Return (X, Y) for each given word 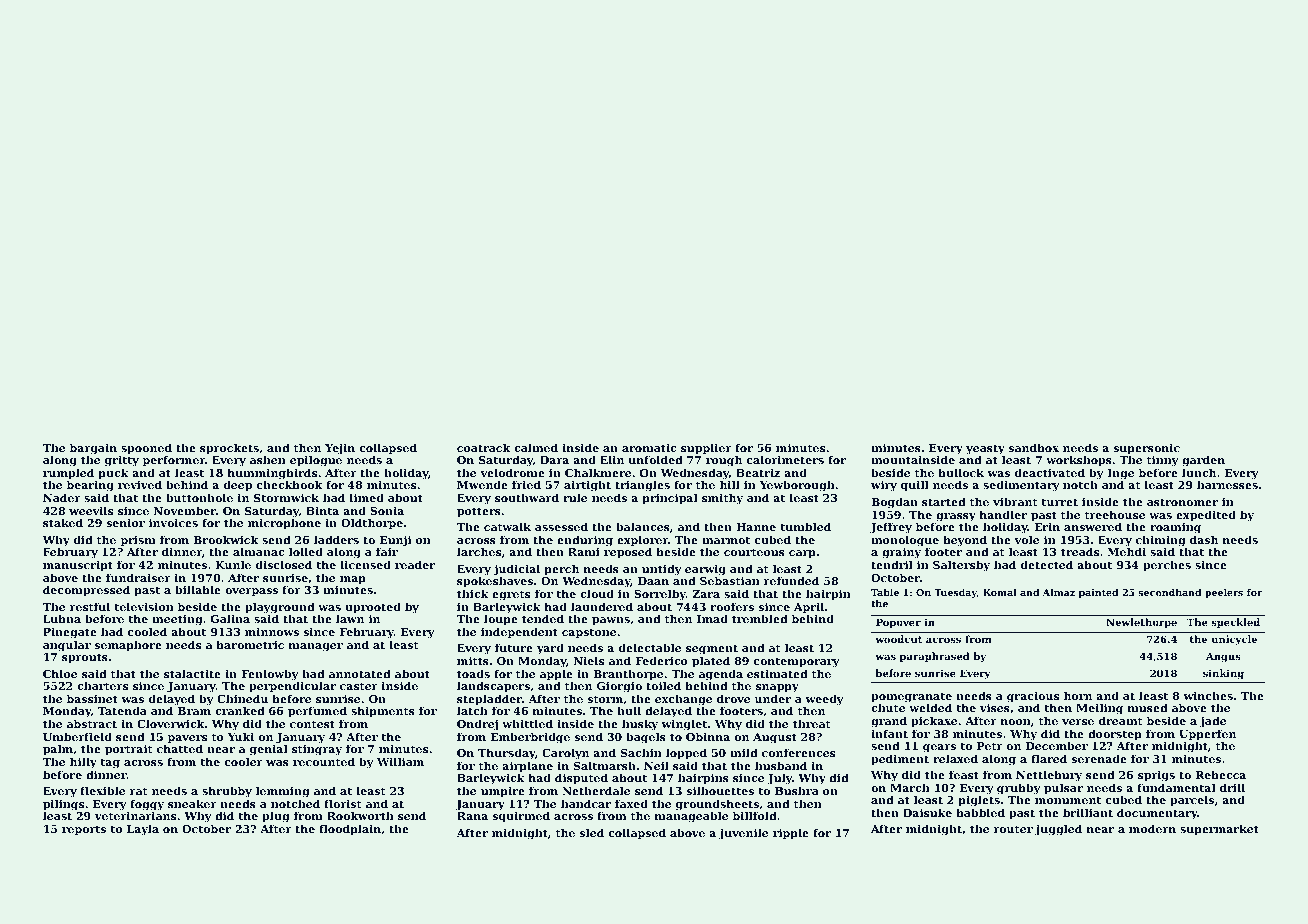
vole (1026, 539)
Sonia (387, 511)
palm (58, 750)
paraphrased (935, 657)
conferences (798, 752)
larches (479, 551)
